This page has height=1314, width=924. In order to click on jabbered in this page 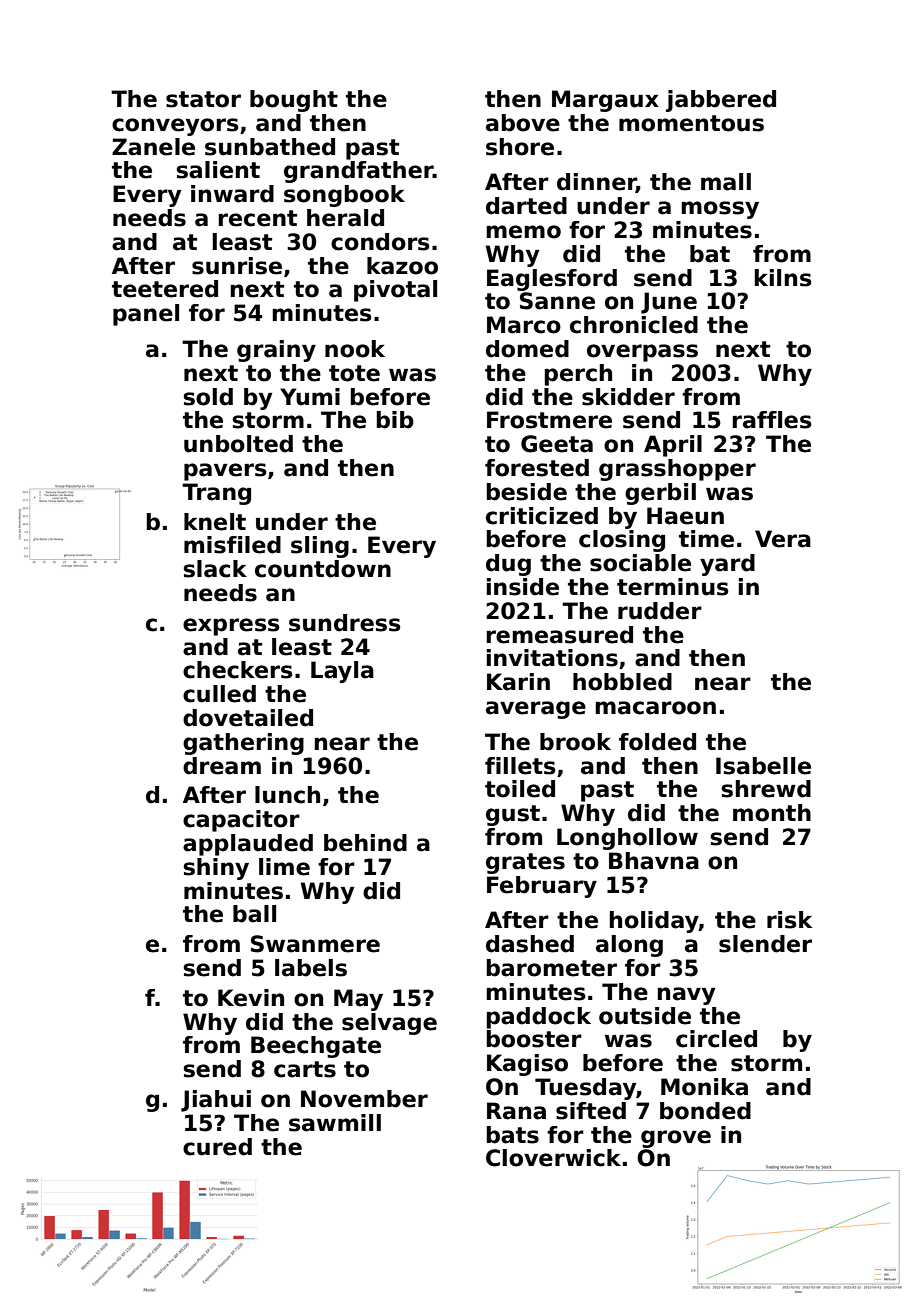, I will do `click(721, 101)`.
